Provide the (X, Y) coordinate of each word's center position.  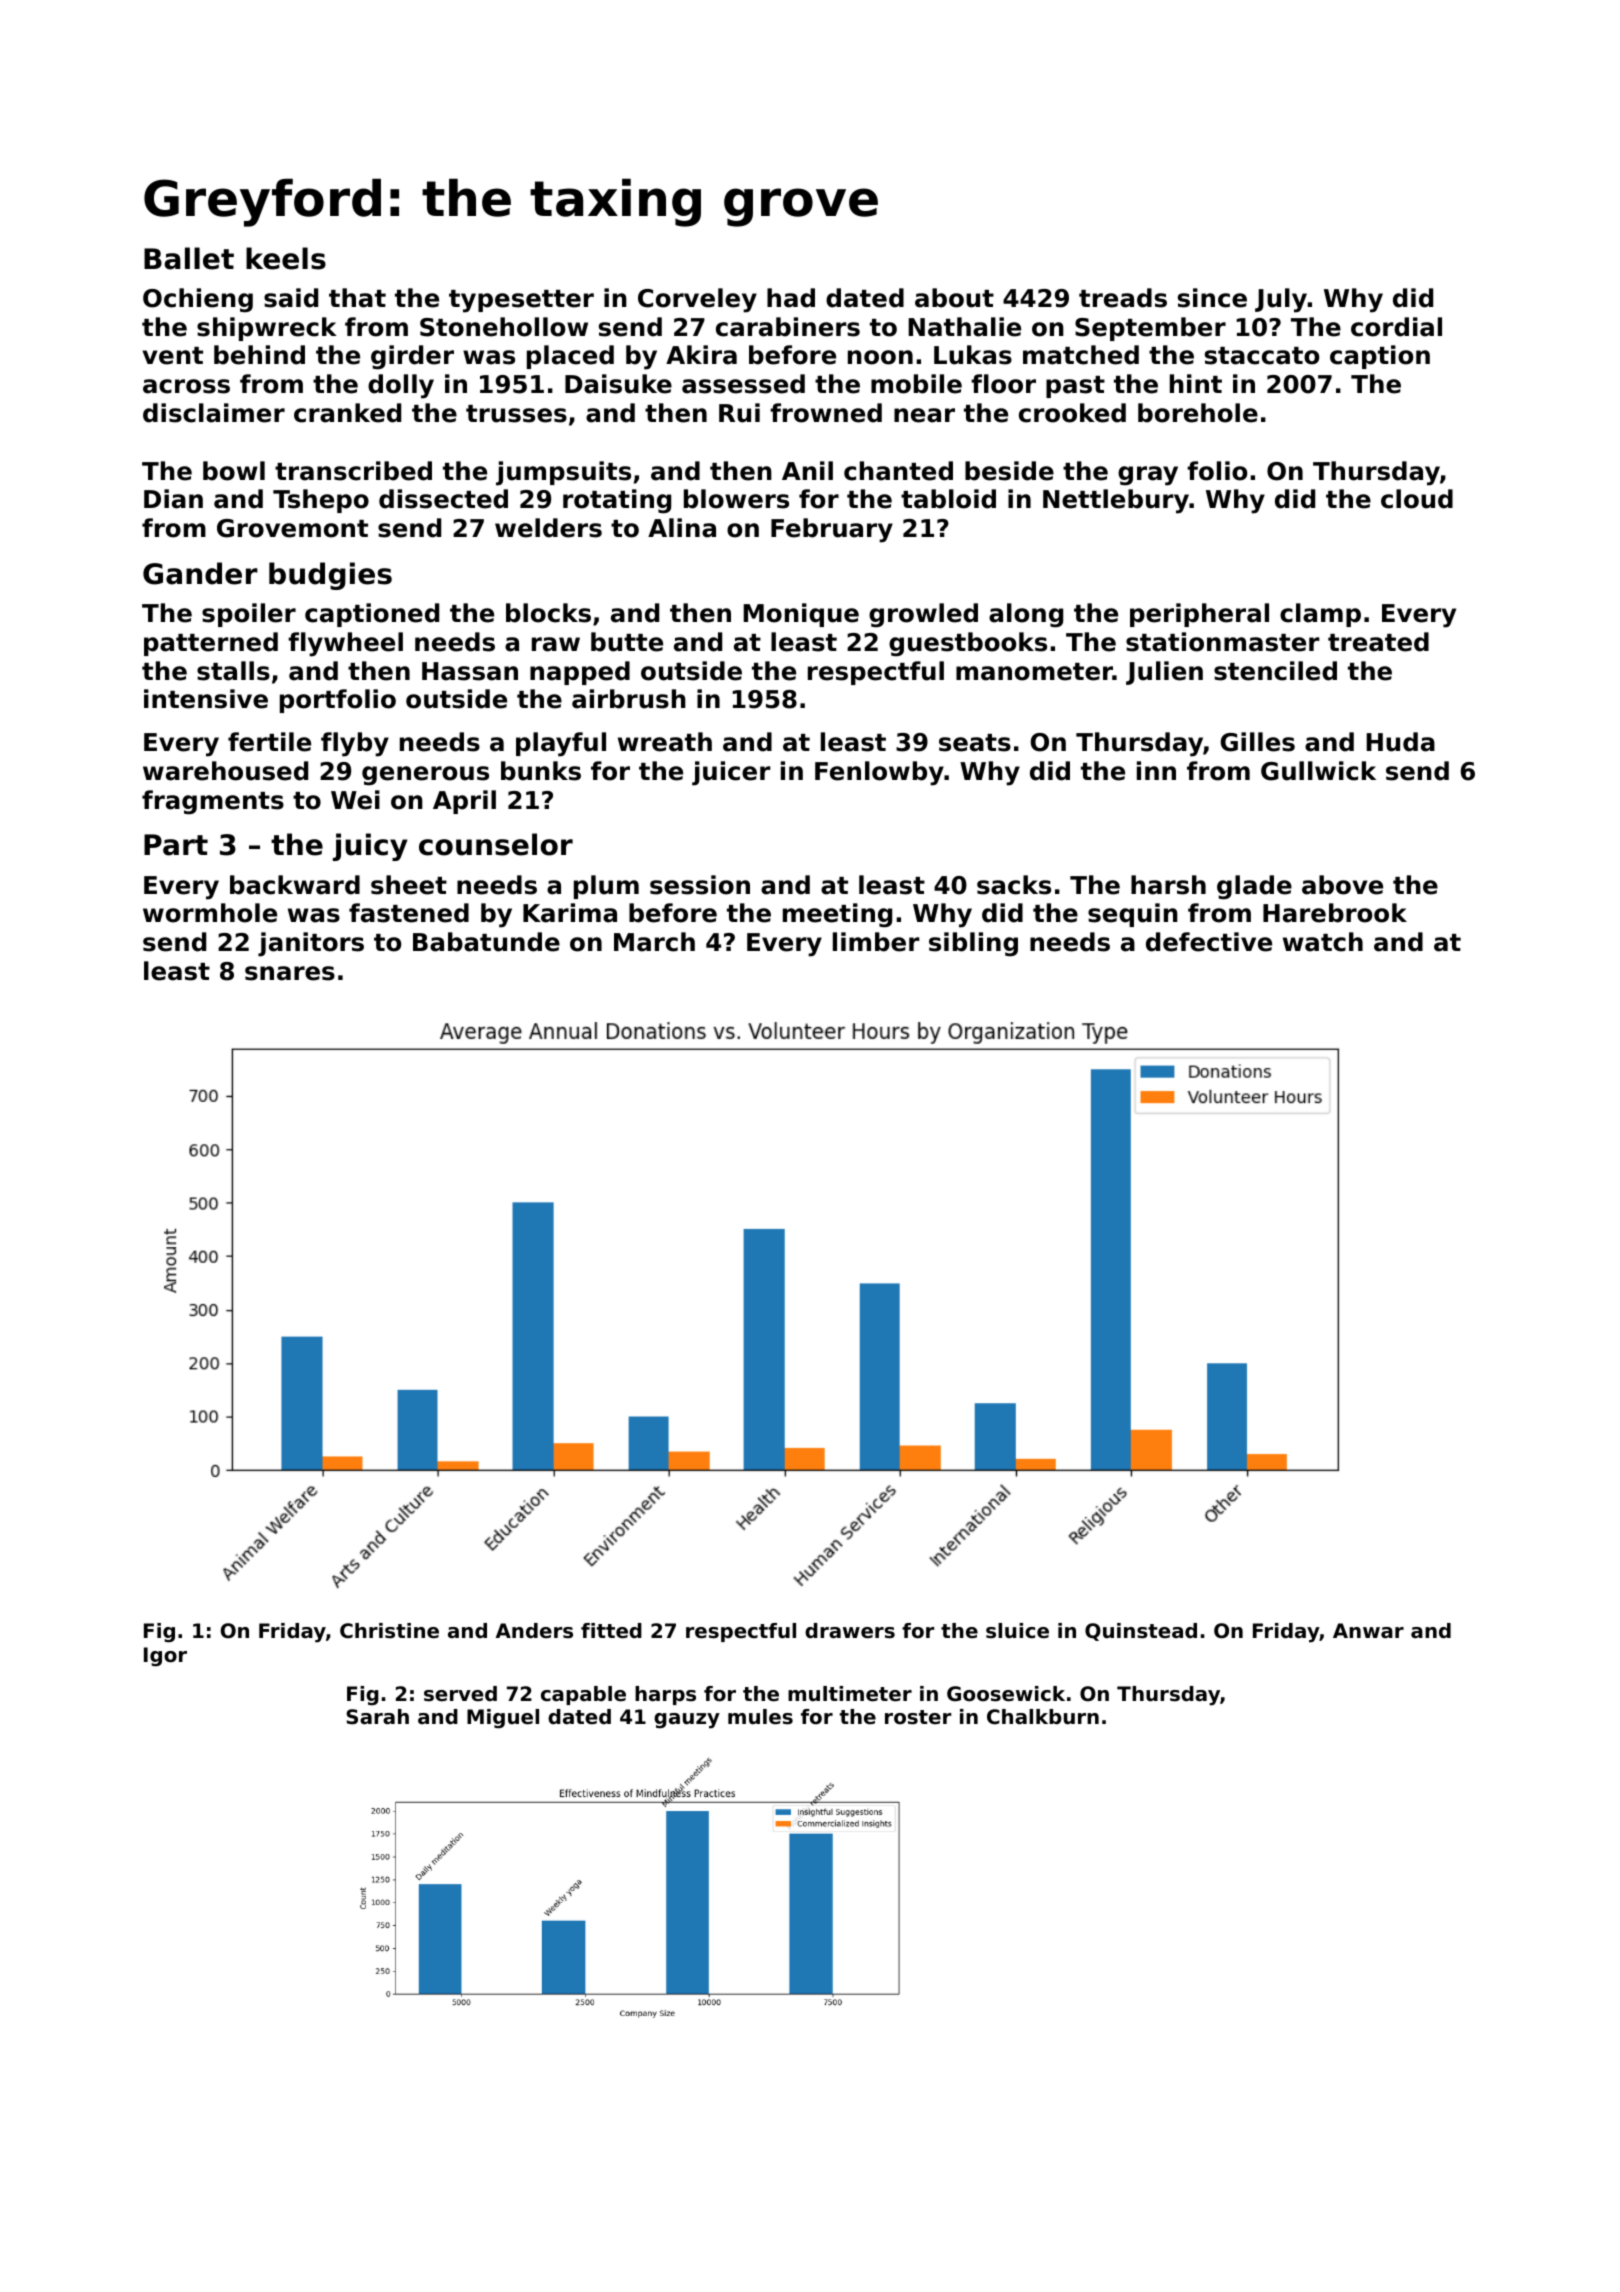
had (791, 298)
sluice (1017, 1631)
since (1212, 298)
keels (286, 258)
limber (876, 942)
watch (1323, 942)
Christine (389, 1631)
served (460, 1694)
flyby (355, 744)
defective (1209, 942)
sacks (1014, 885)
